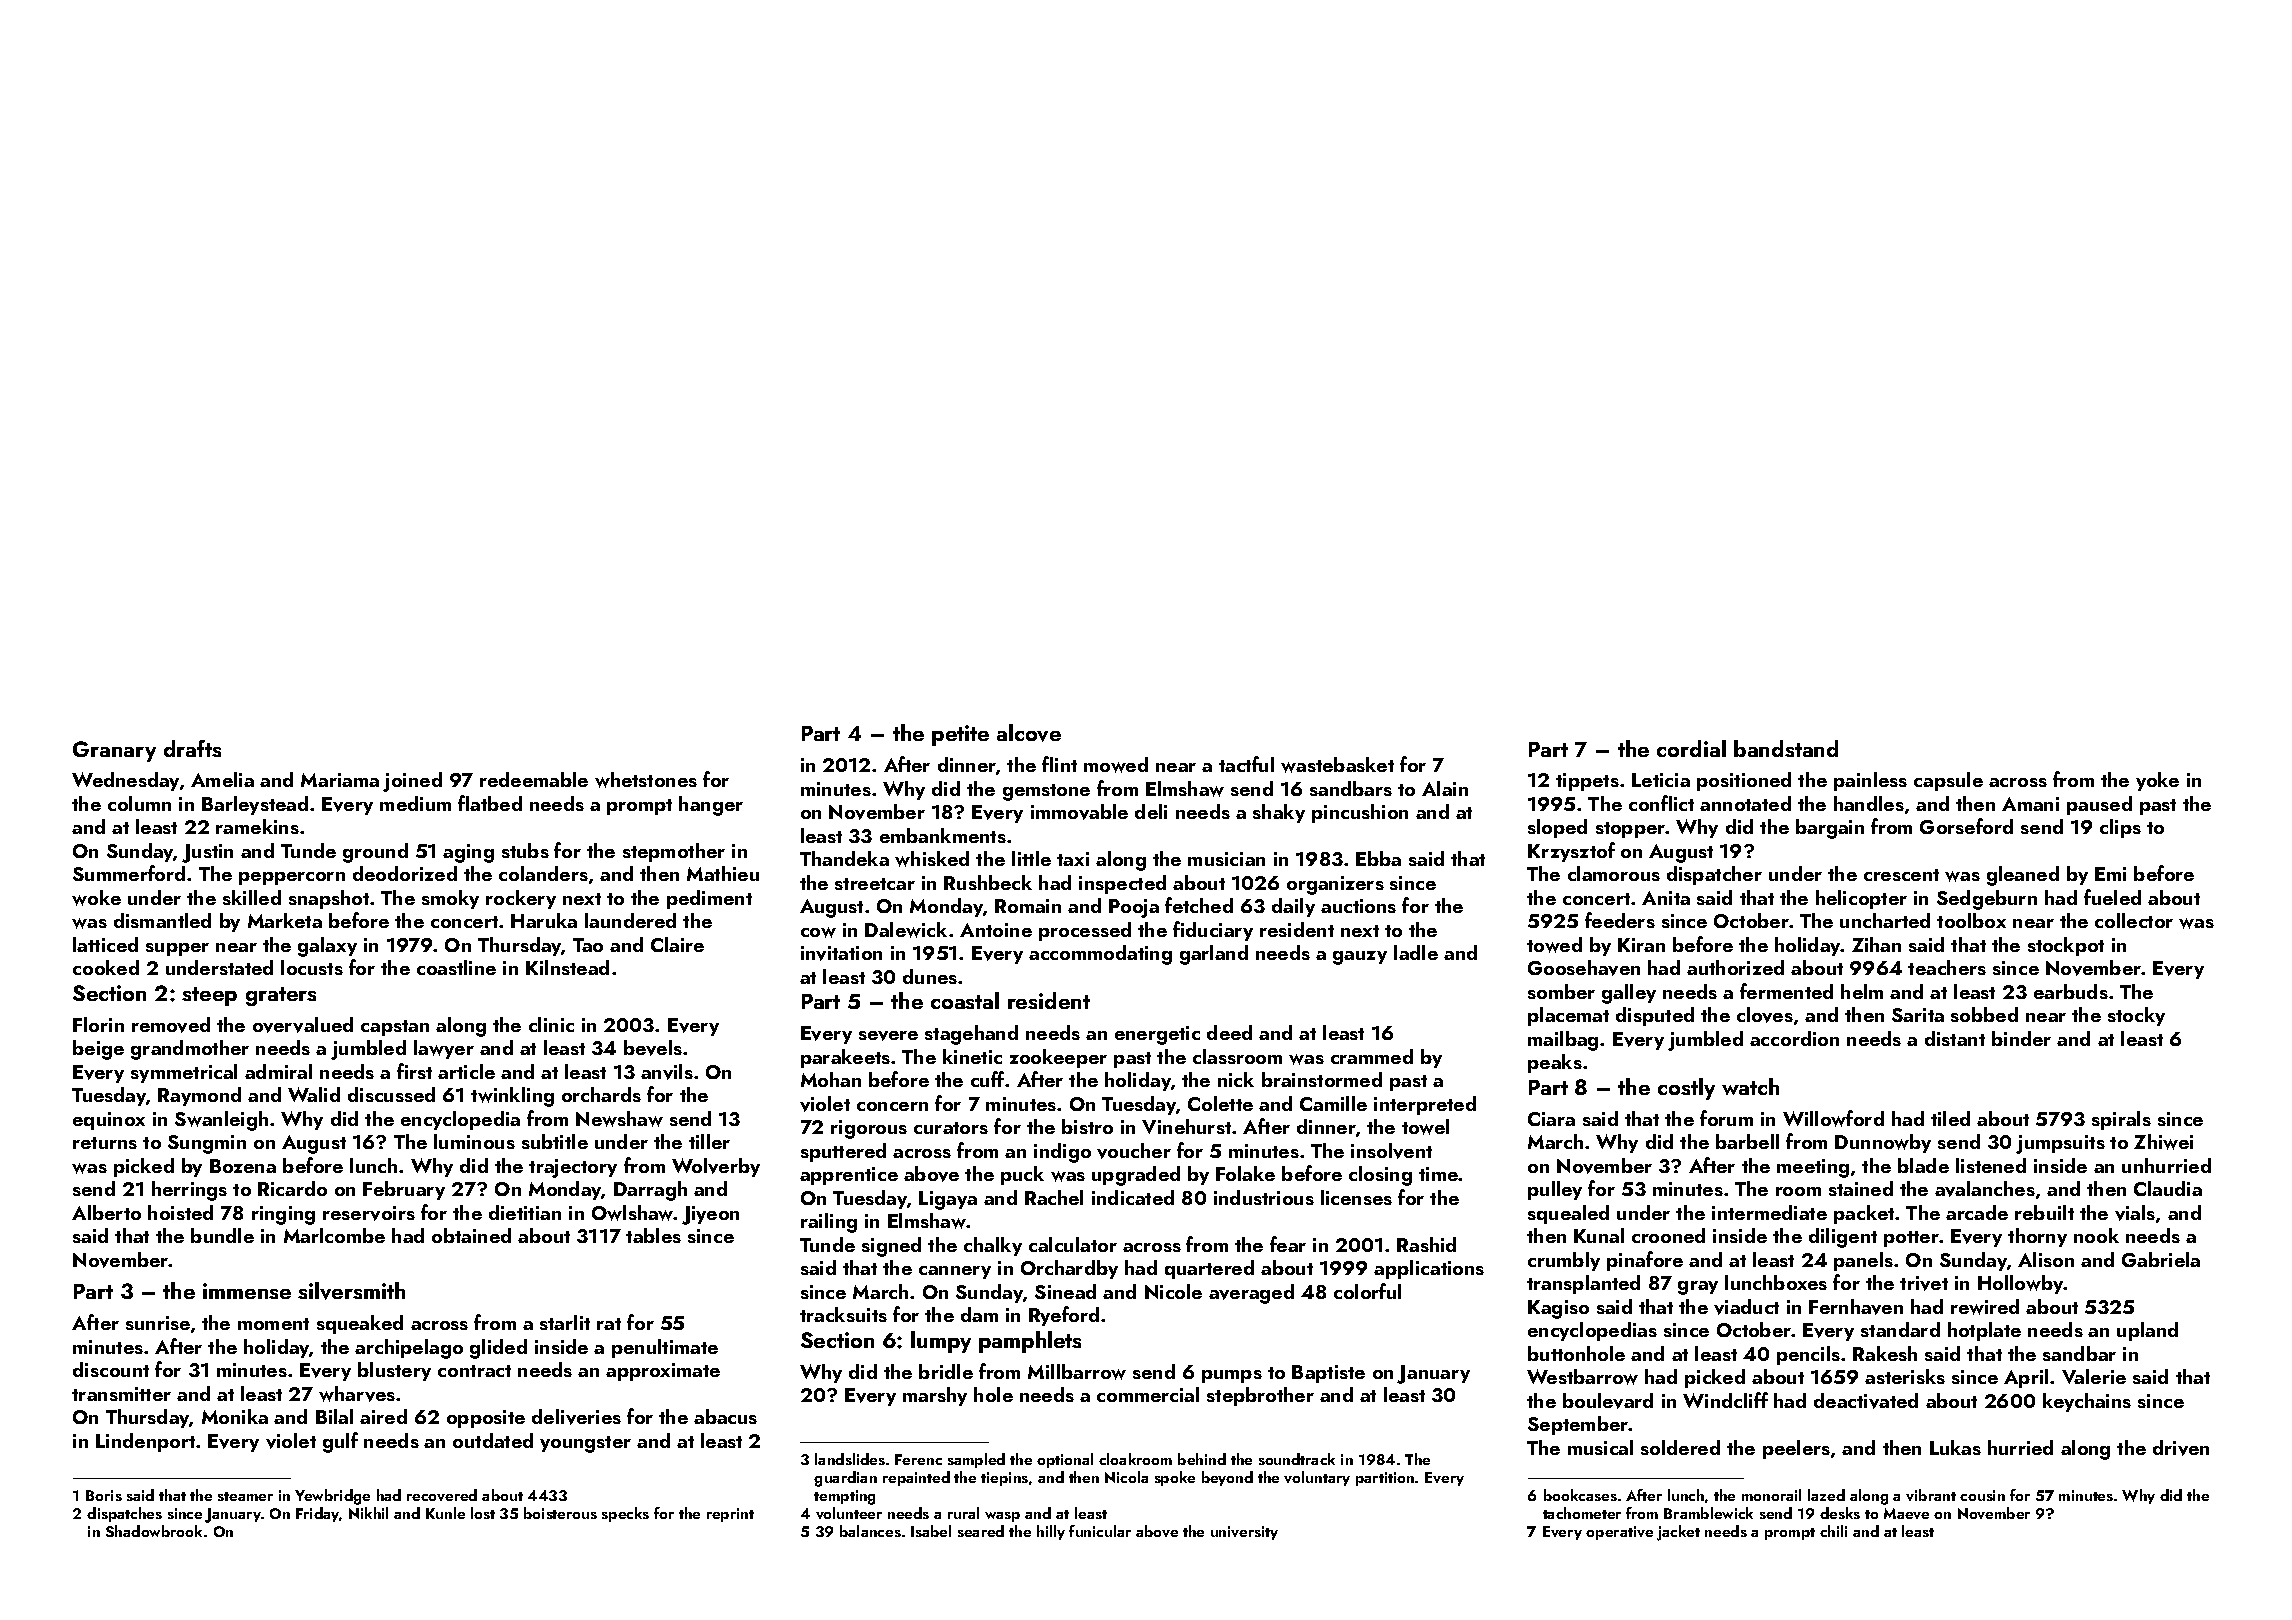  Describe the element at coordinates (1288, 1244) in the screenshot. I see `fear` at that location.
